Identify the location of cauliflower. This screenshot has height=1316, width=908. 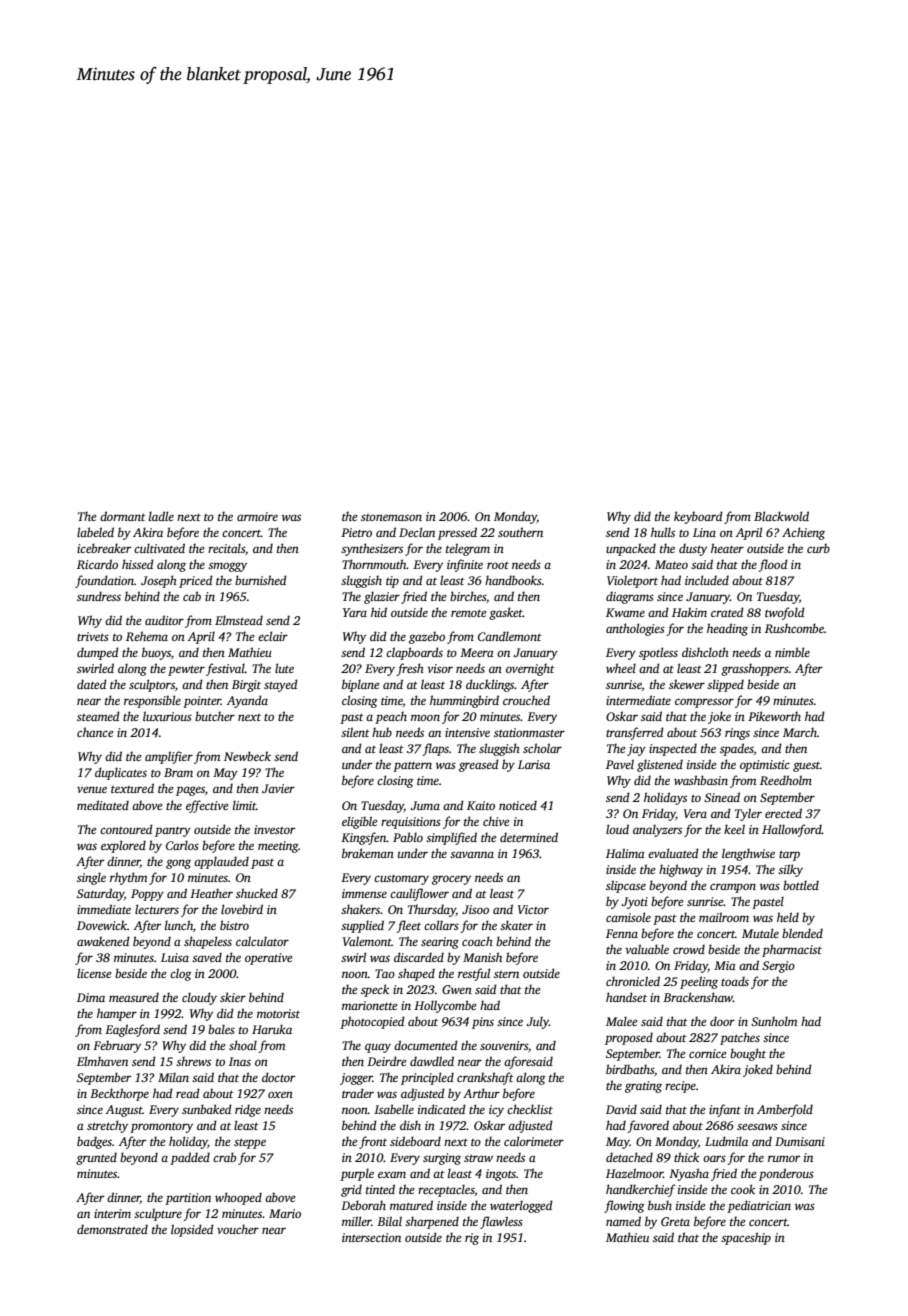
(419, 894).
